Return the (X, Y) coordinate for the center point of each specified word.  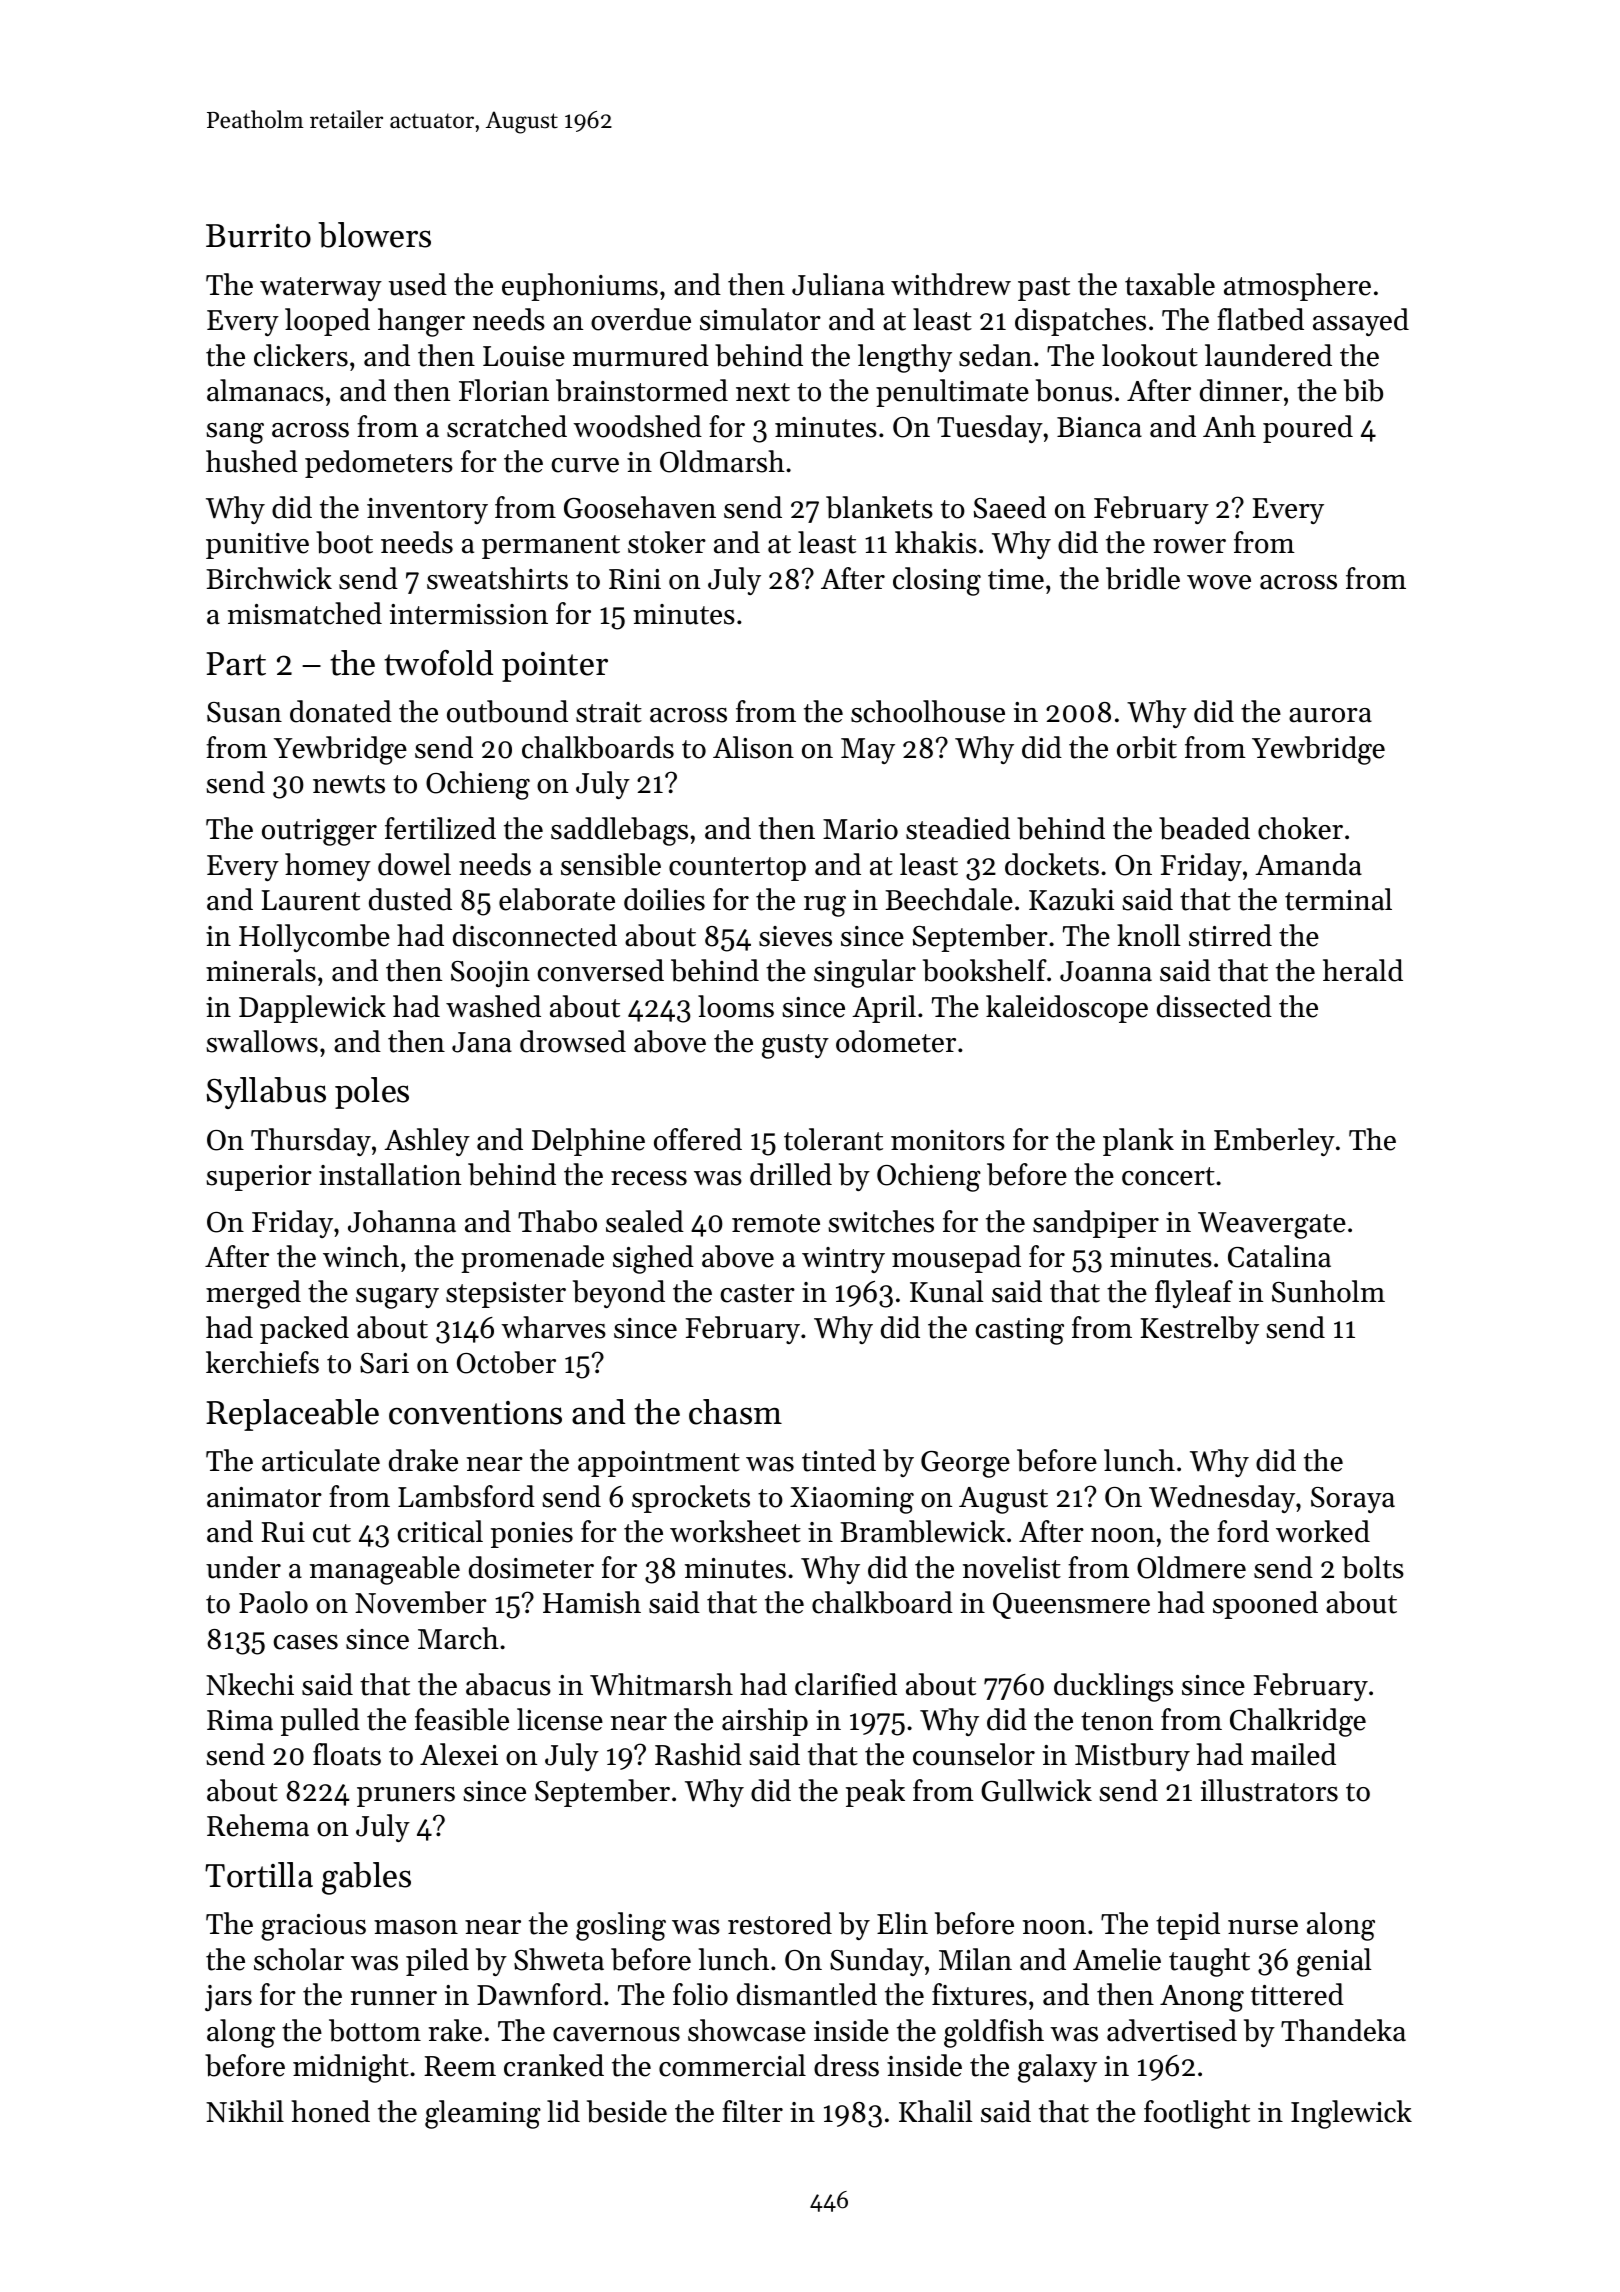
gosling (621, 1926)
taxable (1170, 284)
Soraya (1353, 1500)
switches (881, 1221)
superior (259, 1178)
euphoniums (580, 287)
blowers (374, 235)
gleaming (483, 2114)
